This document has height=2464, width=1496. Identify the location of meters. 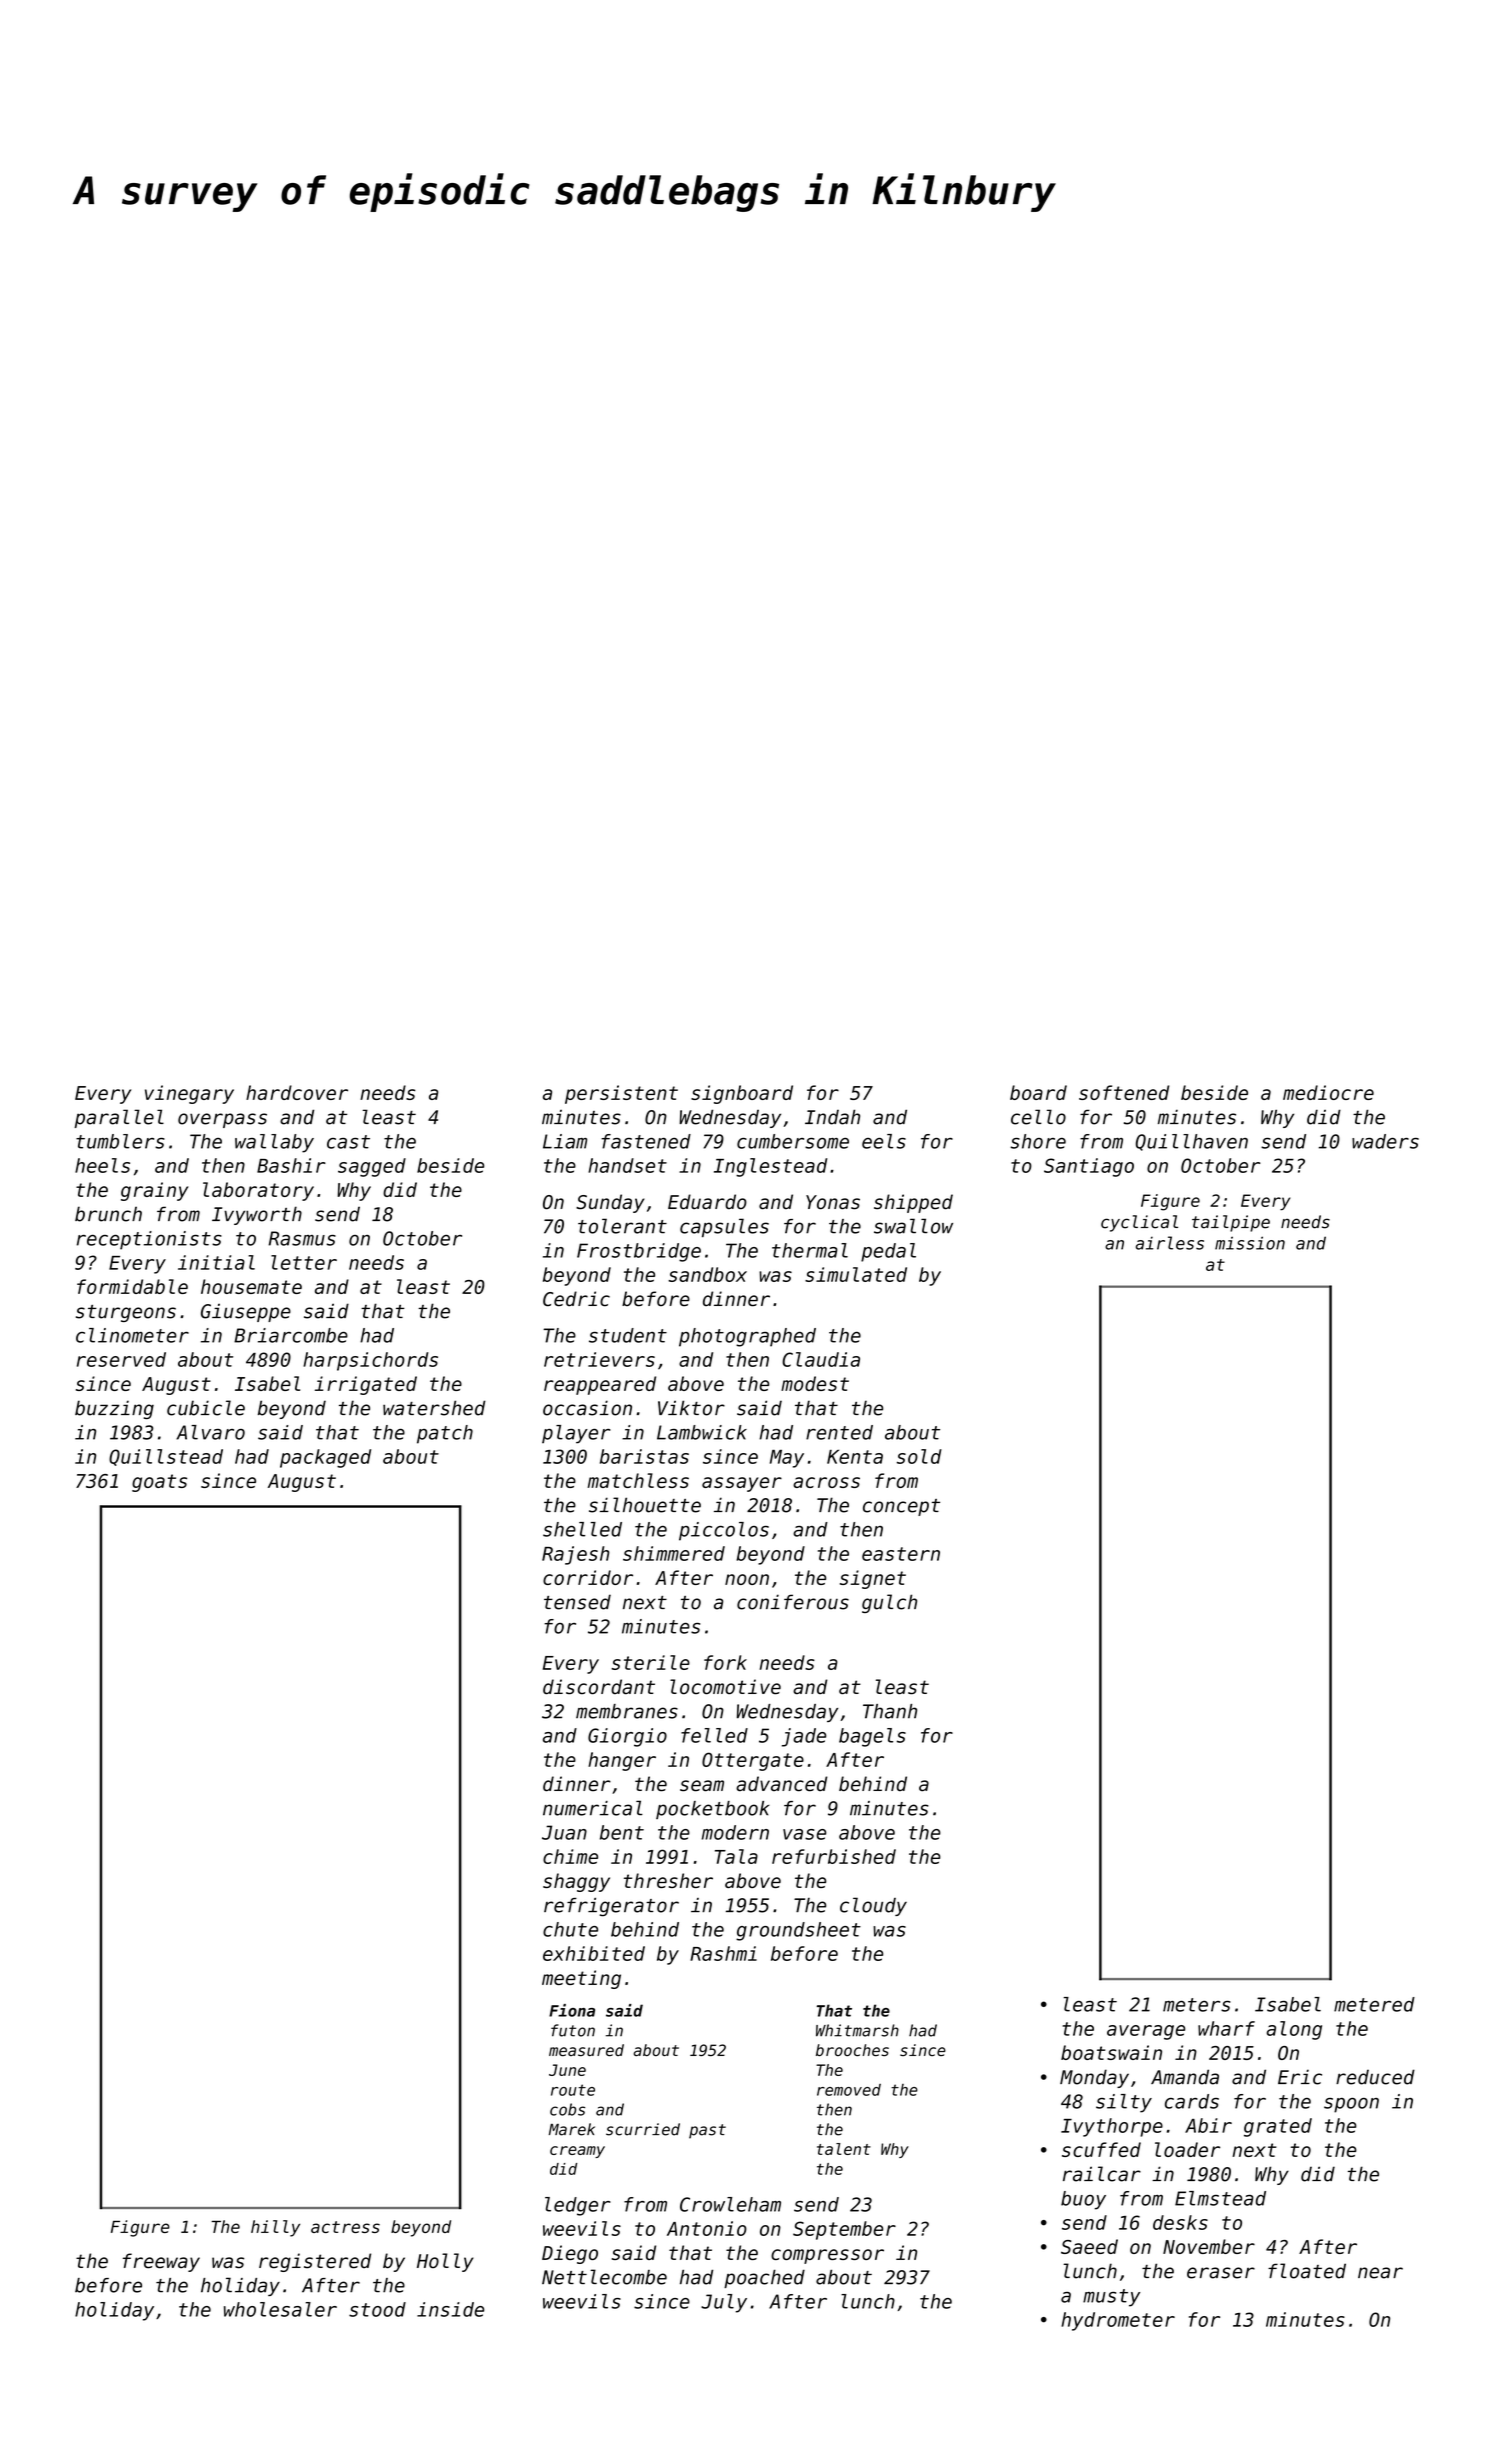
(1197, 2005).
